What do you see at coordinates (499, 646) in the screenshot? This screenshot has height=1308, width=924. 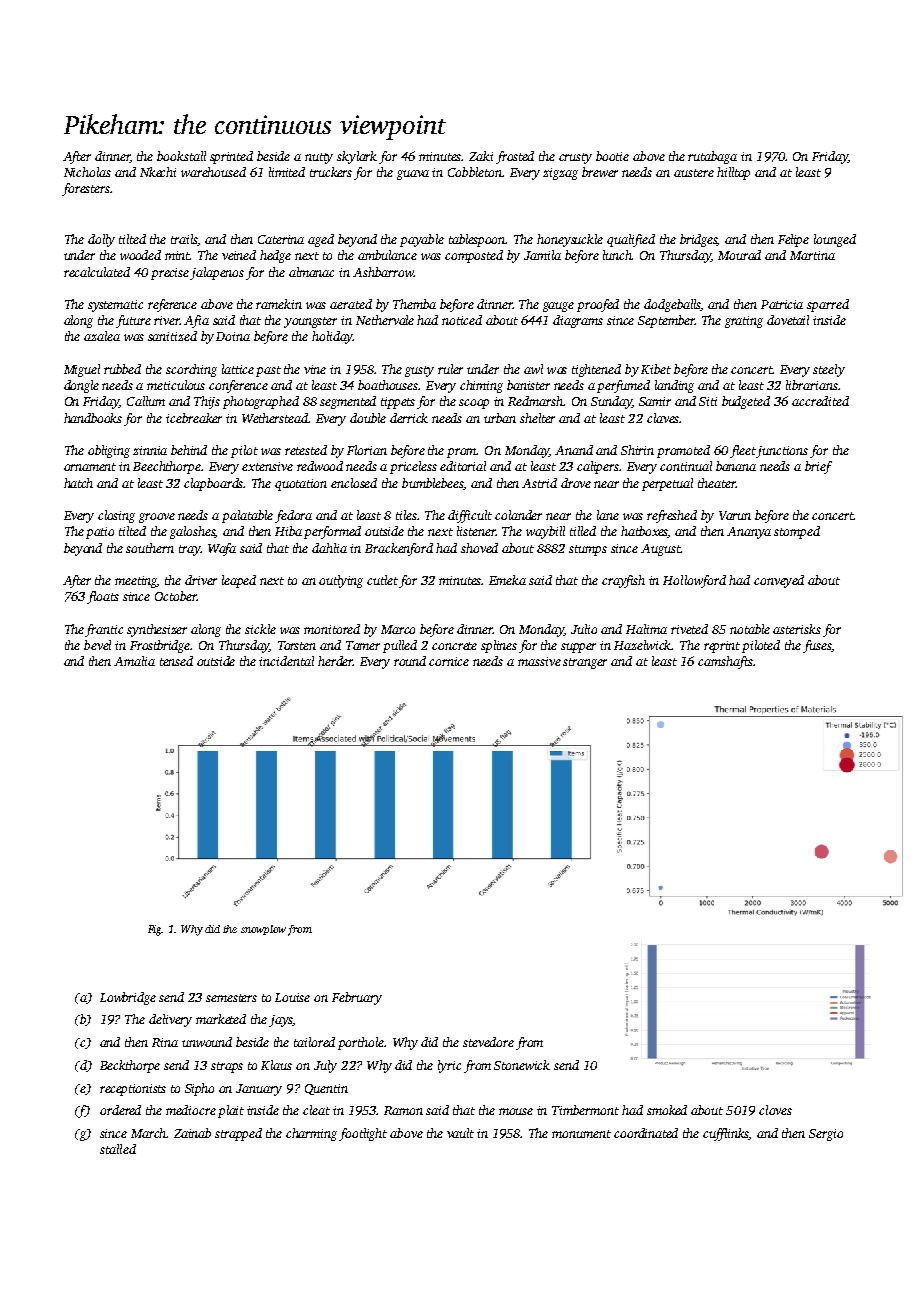 I see `splines` at bounding box center [499, 646].
